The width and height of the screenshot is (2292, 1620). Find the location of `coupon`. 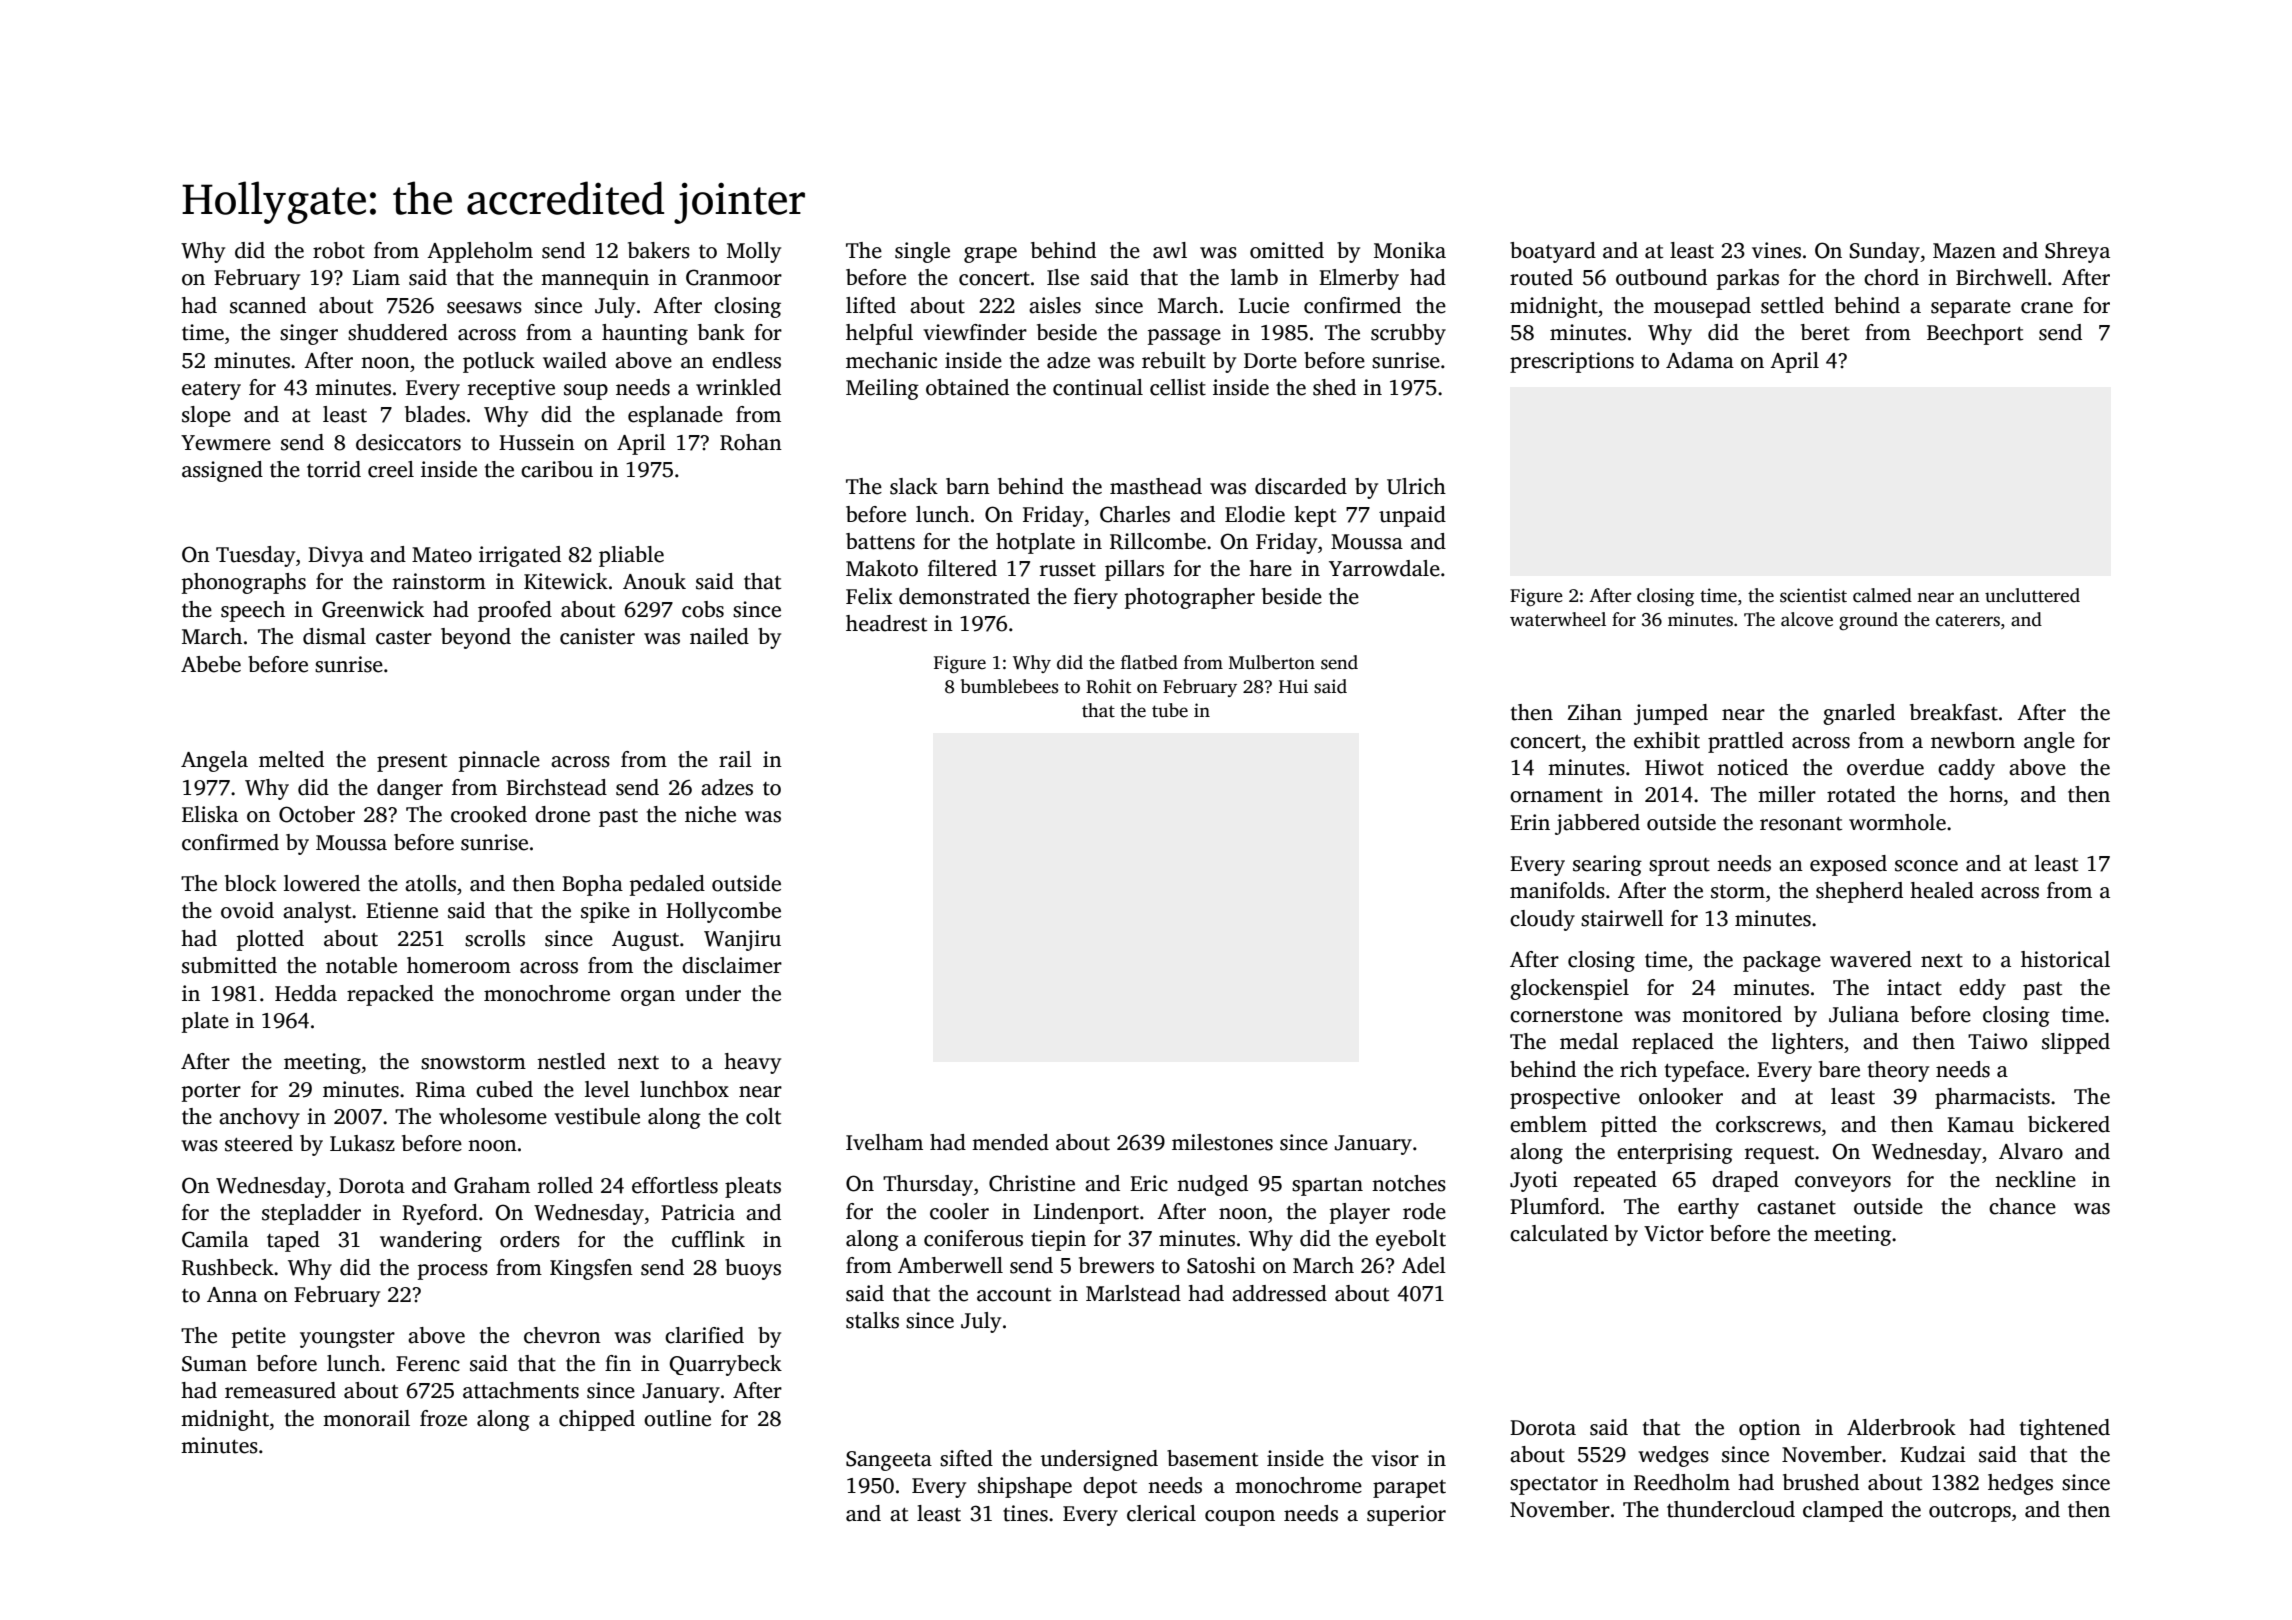

coupon is located at coordinates (1240, 1518).
